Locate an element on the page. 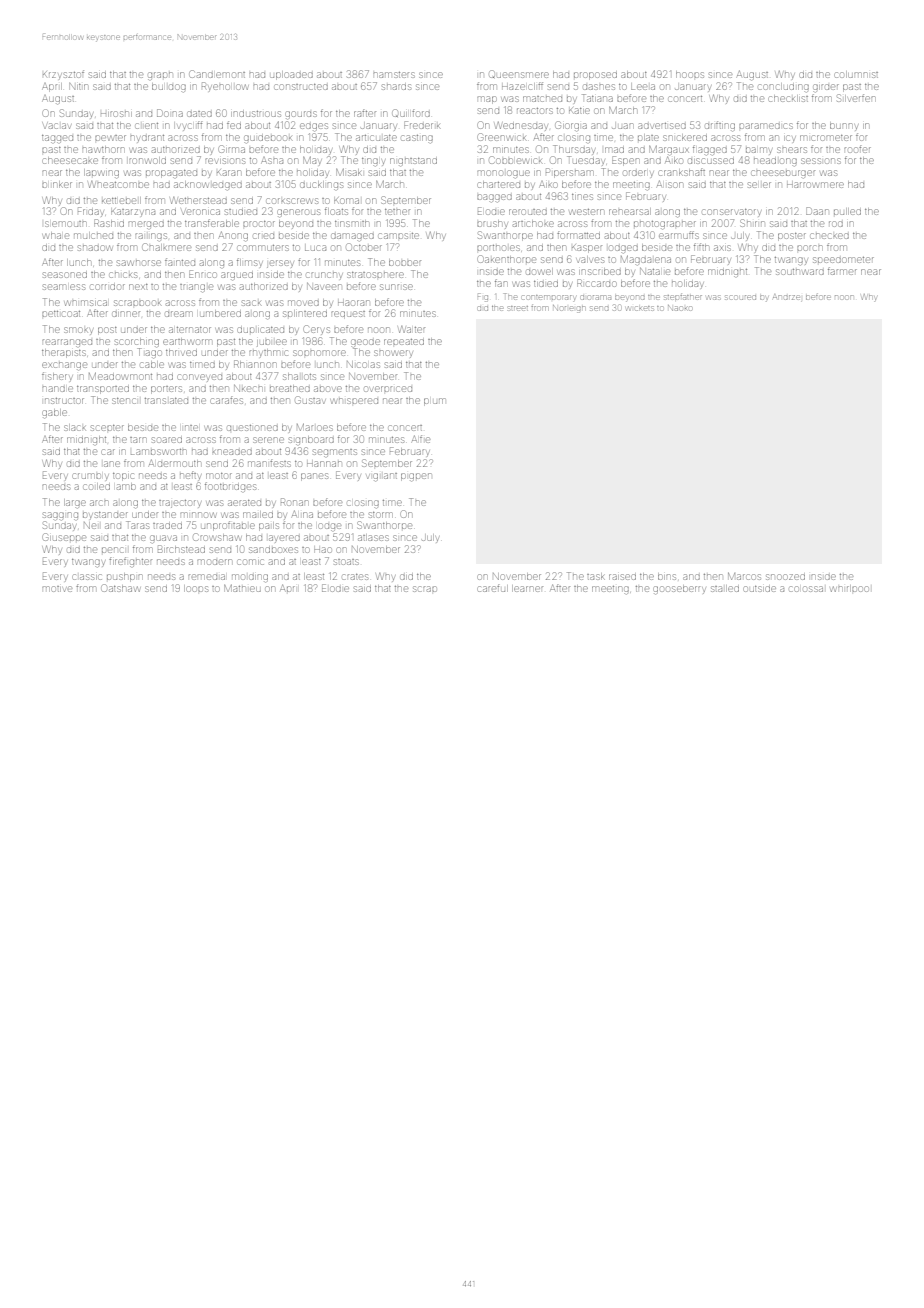 Image resolution: width=924 pixels, height=1308 pixels. translated is located at coordinates (166, 401).
